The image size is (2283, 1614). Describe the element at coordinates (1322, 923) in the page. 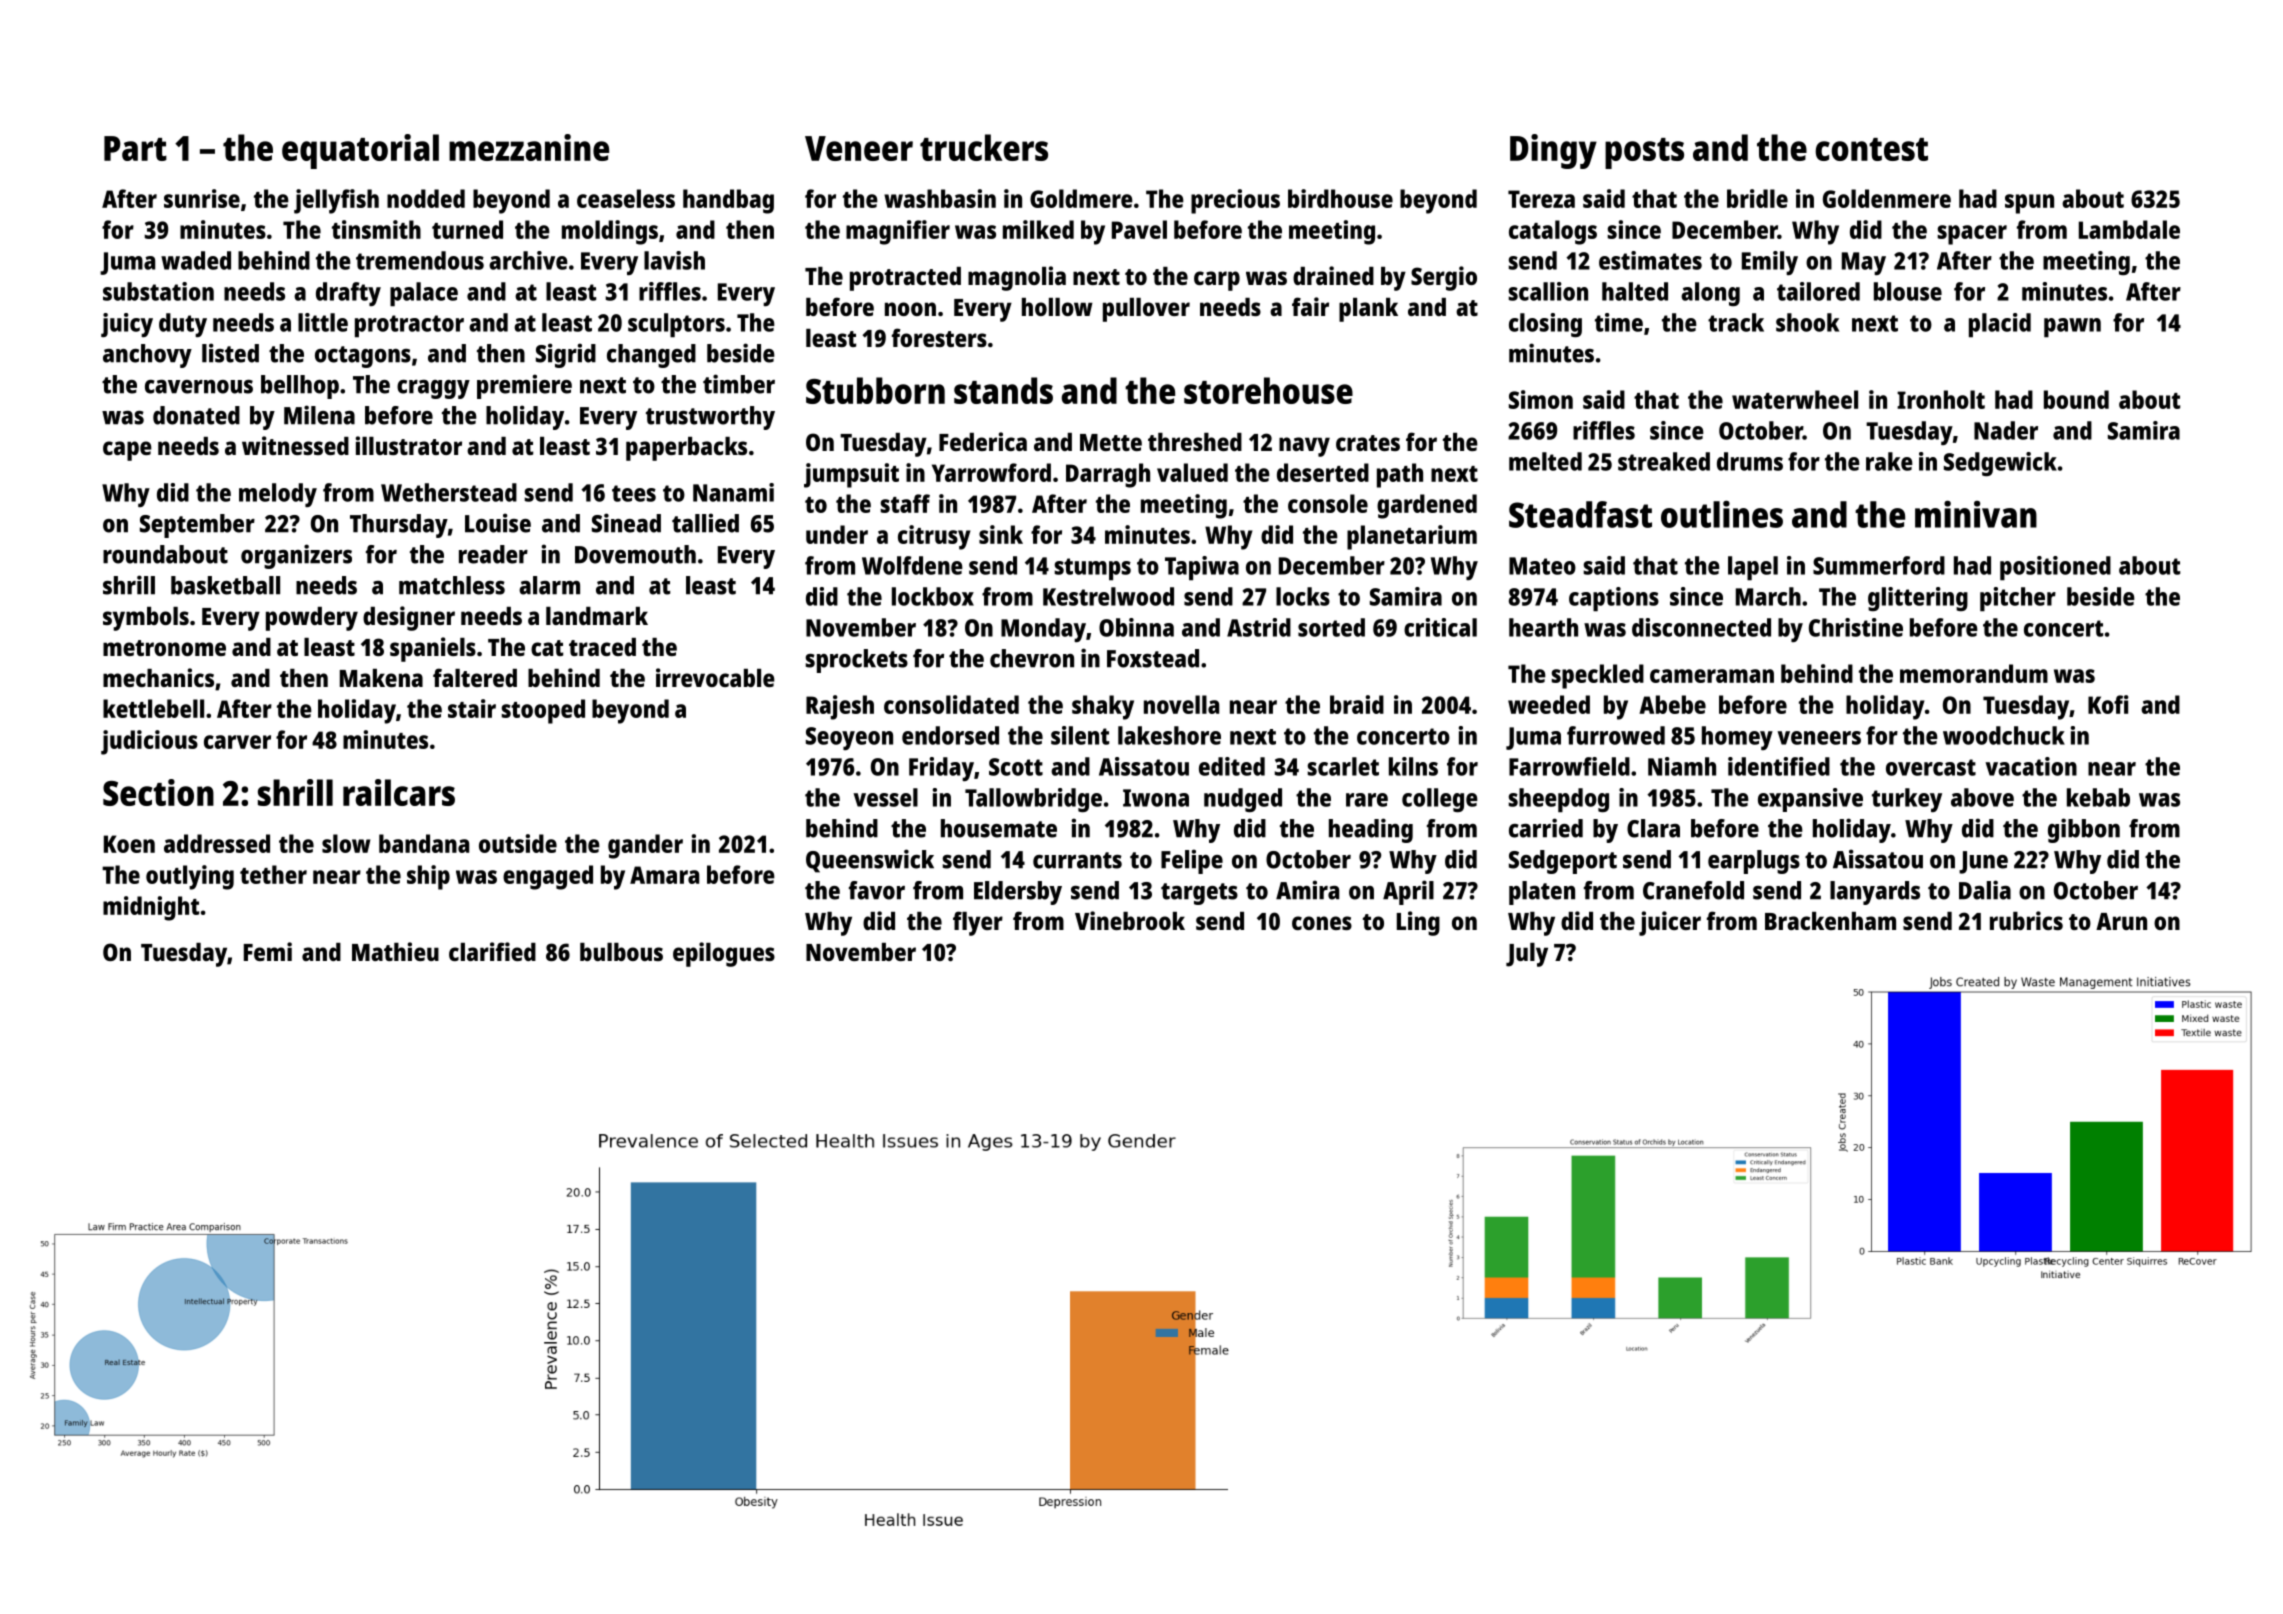

I see `cones` at that location.
